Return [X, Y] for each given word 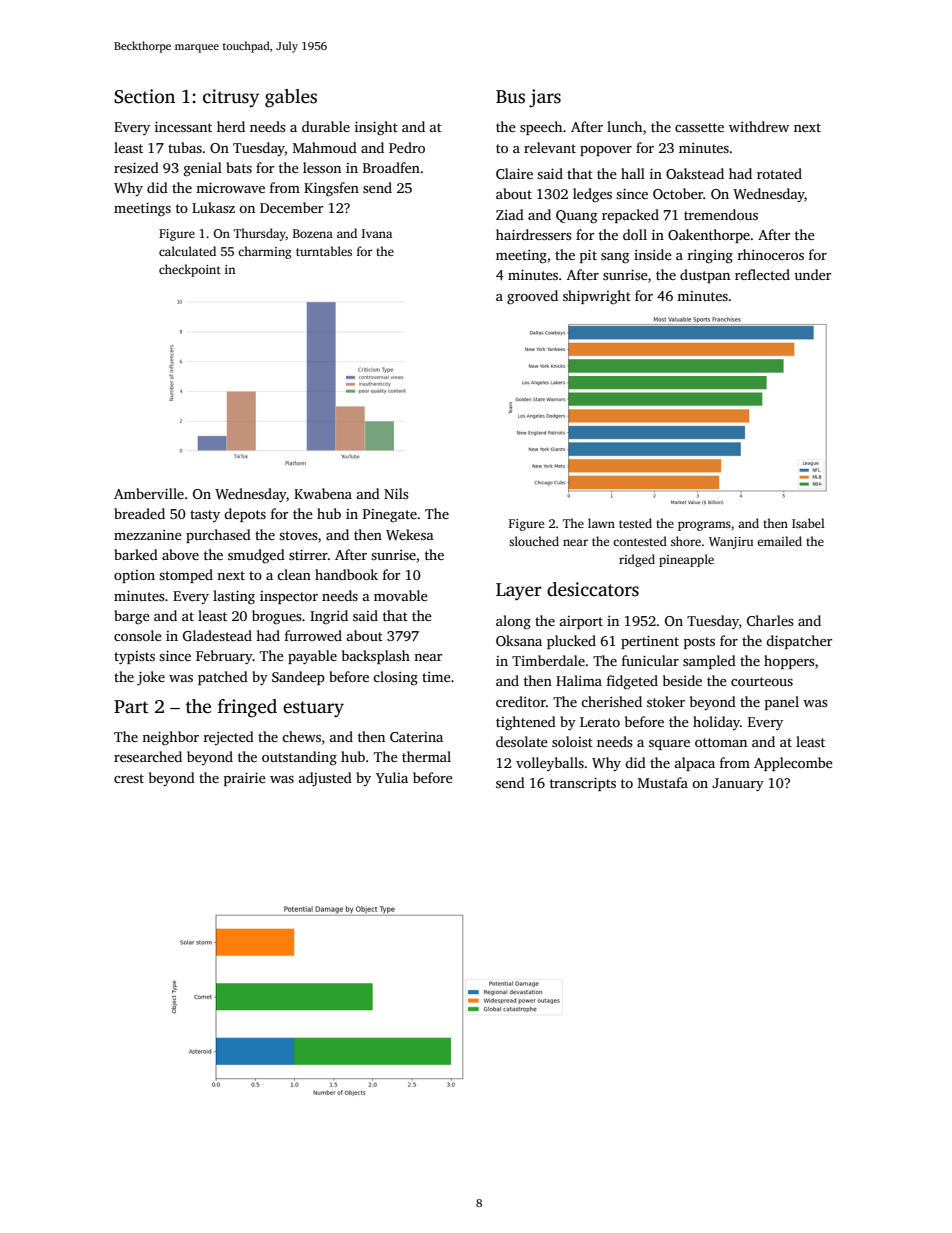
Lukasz [213, 207]
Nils [396, 493]
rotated [779, 173]
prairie [245, 779]
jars [545, 98]
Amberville [149, 493]
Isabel [808, 523]
